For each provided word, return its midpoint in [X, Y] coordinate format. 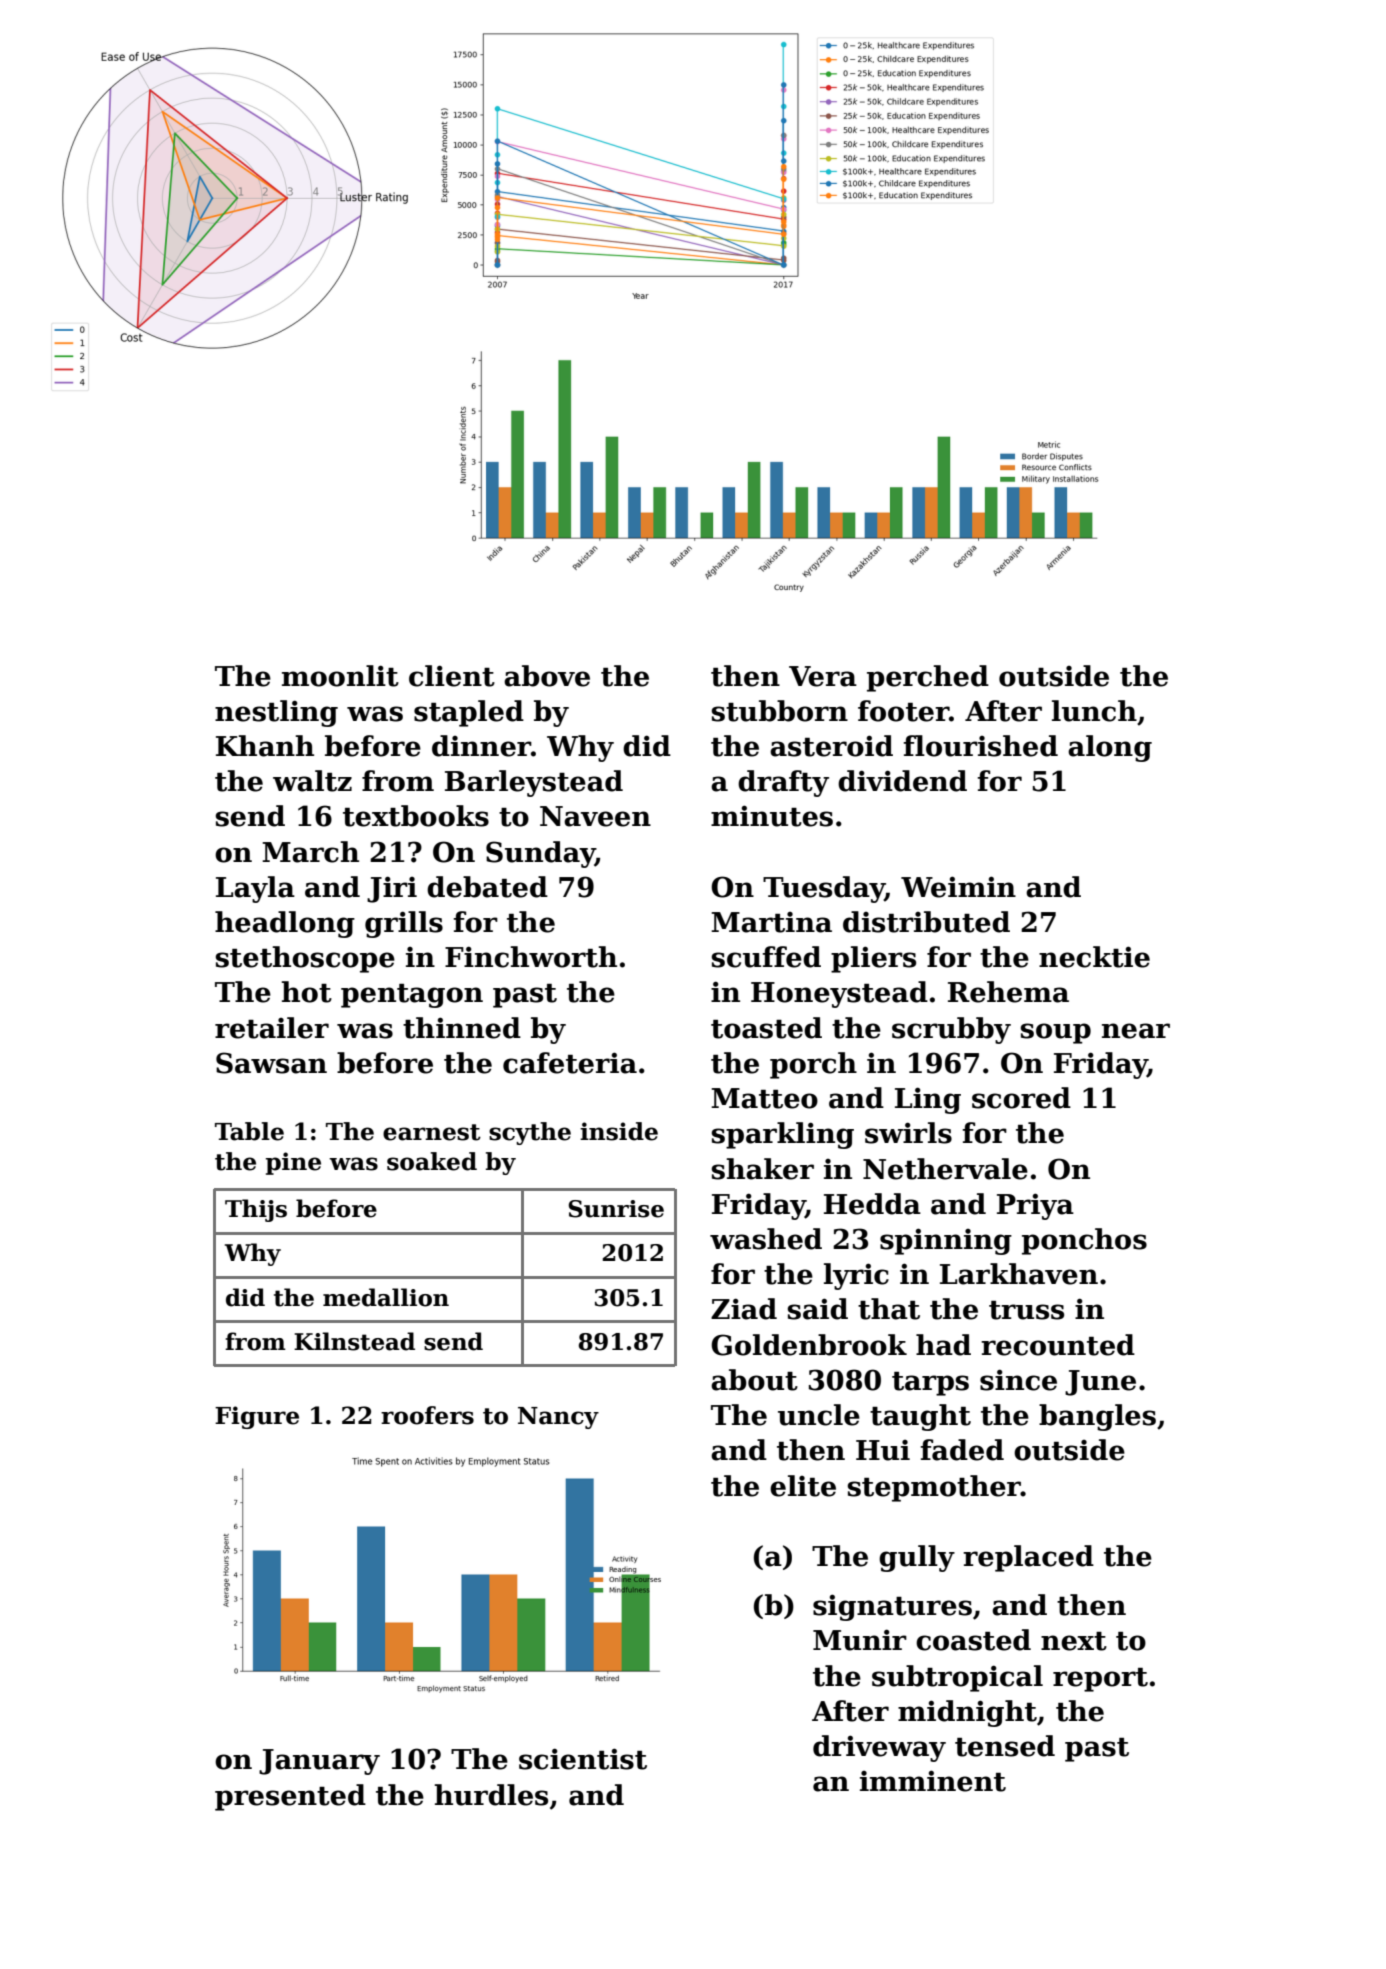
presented [290, 1797]
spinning [946, 1241]
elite [803, 1486]
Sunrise [616, 1209]
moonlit [340, 676]
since [1018, 1380]
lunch [1094, 711]
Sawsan [271, 1063]
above [547, 676]
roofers [427, 1415]
